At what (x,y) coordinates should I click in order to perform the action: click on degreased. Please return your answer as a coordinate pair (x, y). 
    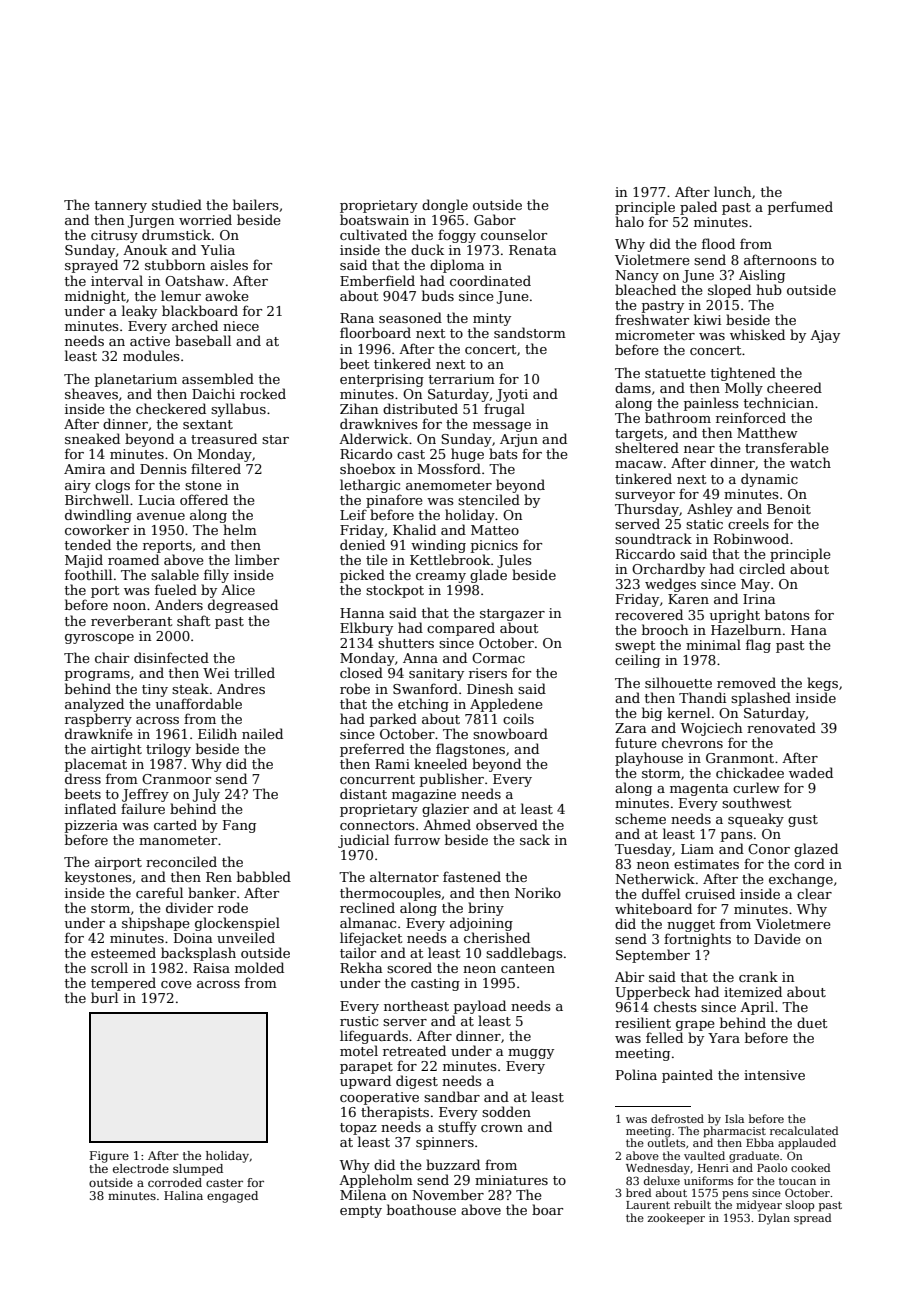
    Looking at the image, I should click on (243, 606).
